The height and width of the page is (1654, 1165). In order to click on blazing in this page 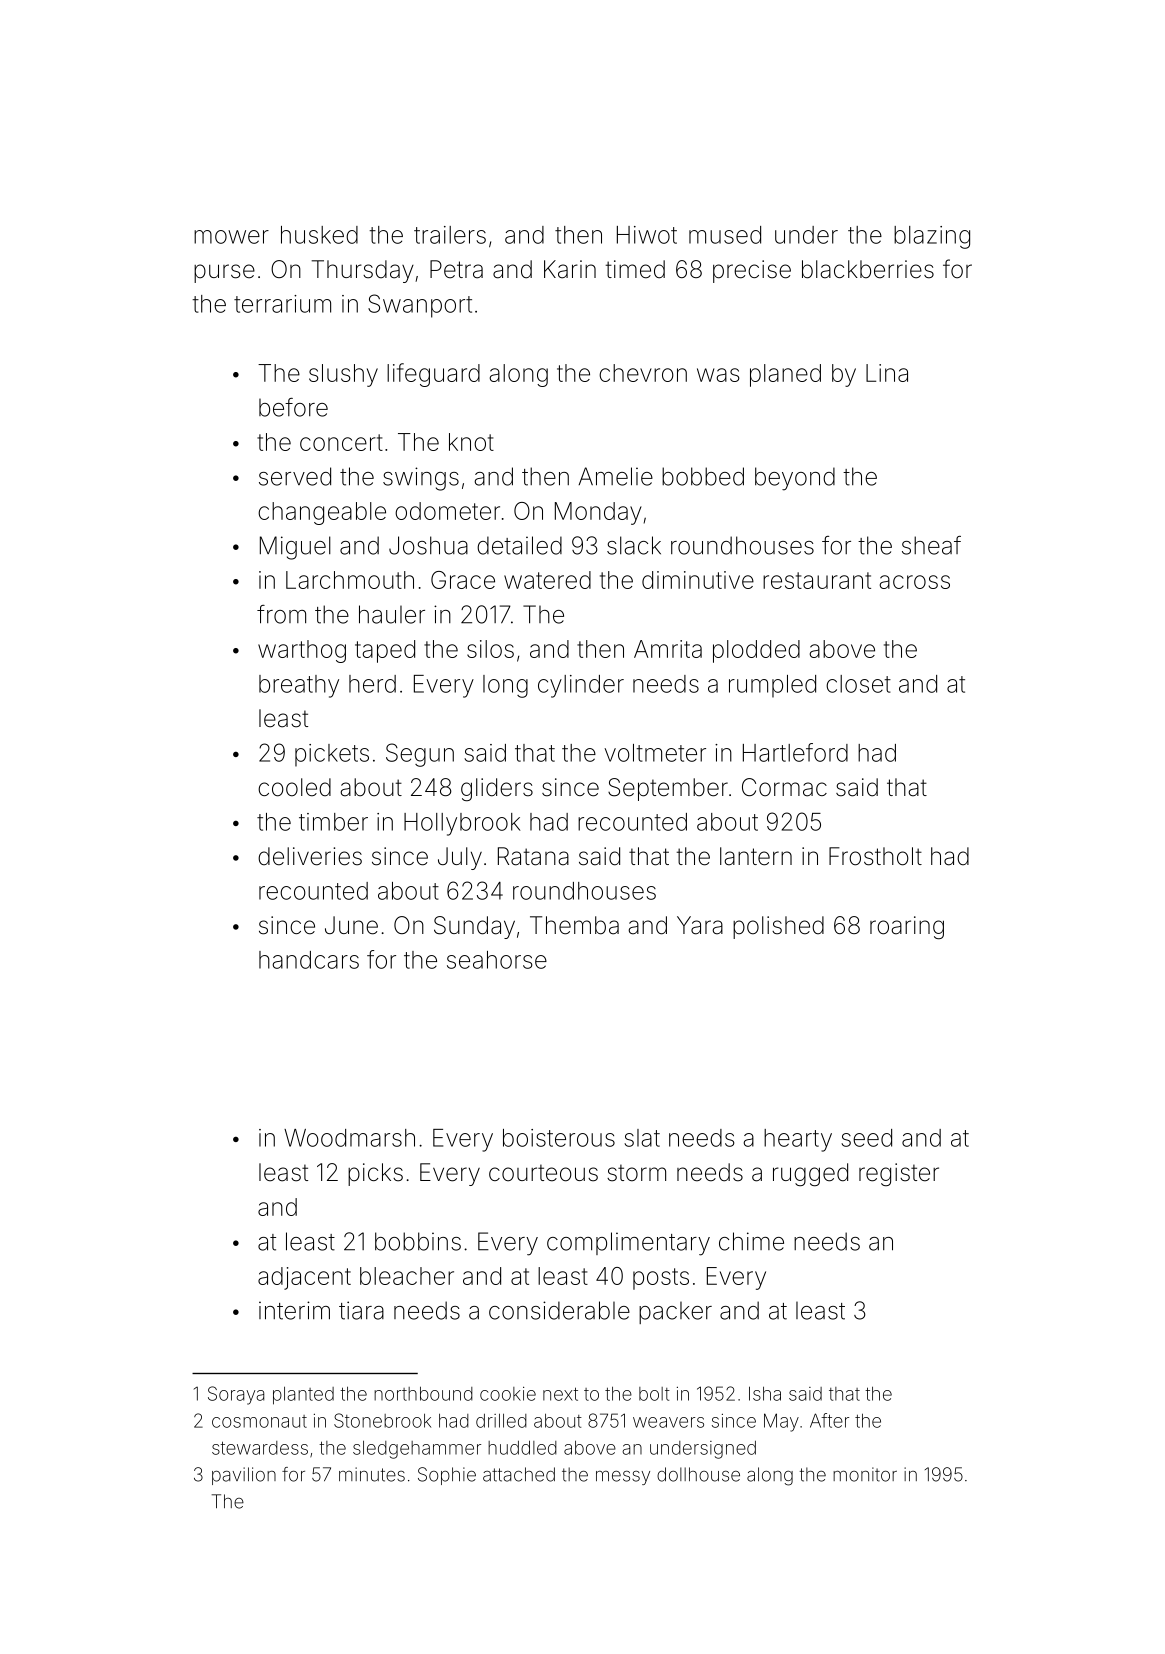, I will do `click(932, 237)`.
